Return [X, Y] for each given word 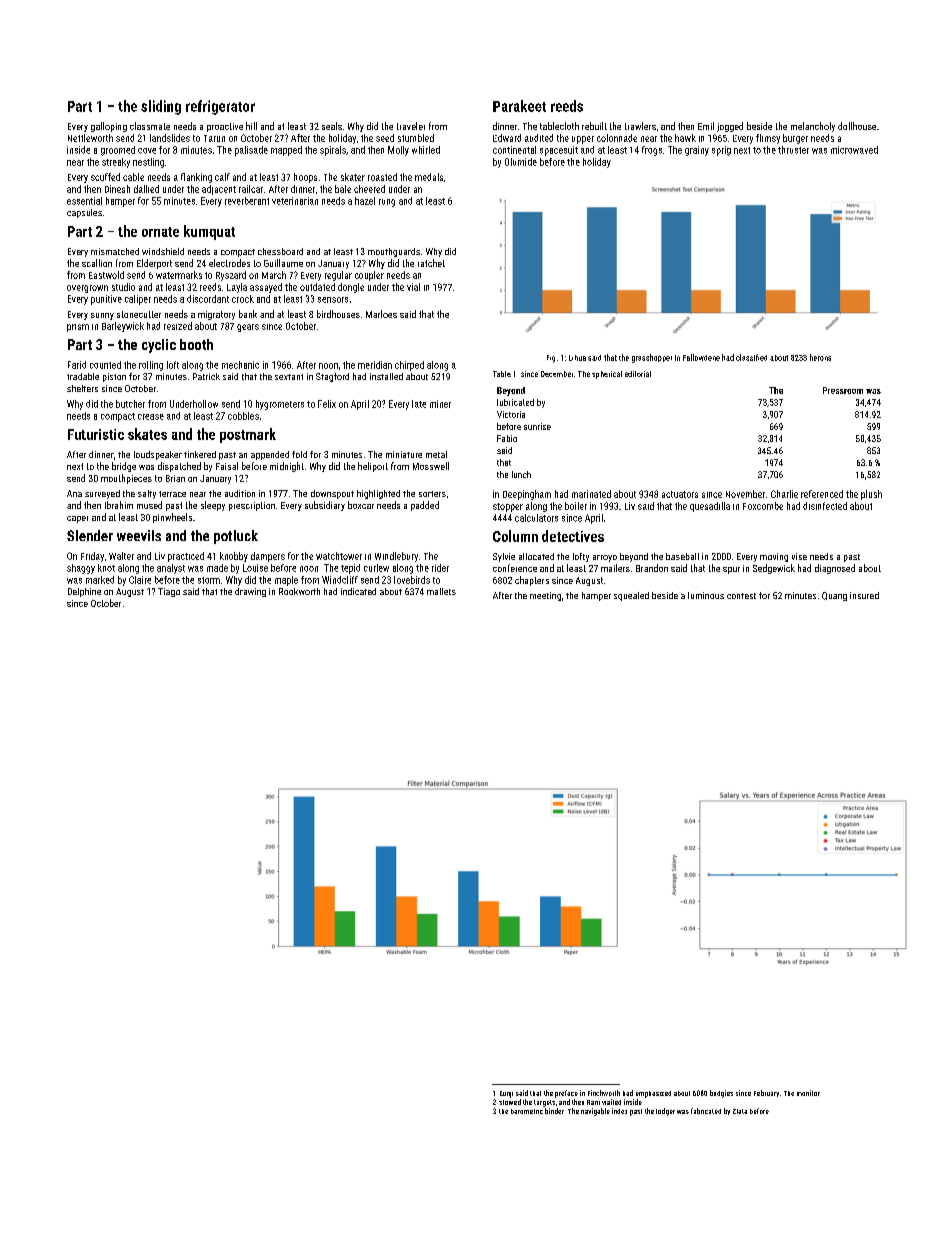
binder [554, 1111]
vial [413, 287]
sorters [432, 494]
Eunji [506, 1094]
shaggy [81, 569]
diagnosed [835, 569]
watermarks [179, 275]
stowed [510, 1102]
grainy [697, 151]
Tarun [214, 138]
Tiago [169, 592]
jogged [730, 127]
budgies [721, 1094]
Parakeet [519, 106]
